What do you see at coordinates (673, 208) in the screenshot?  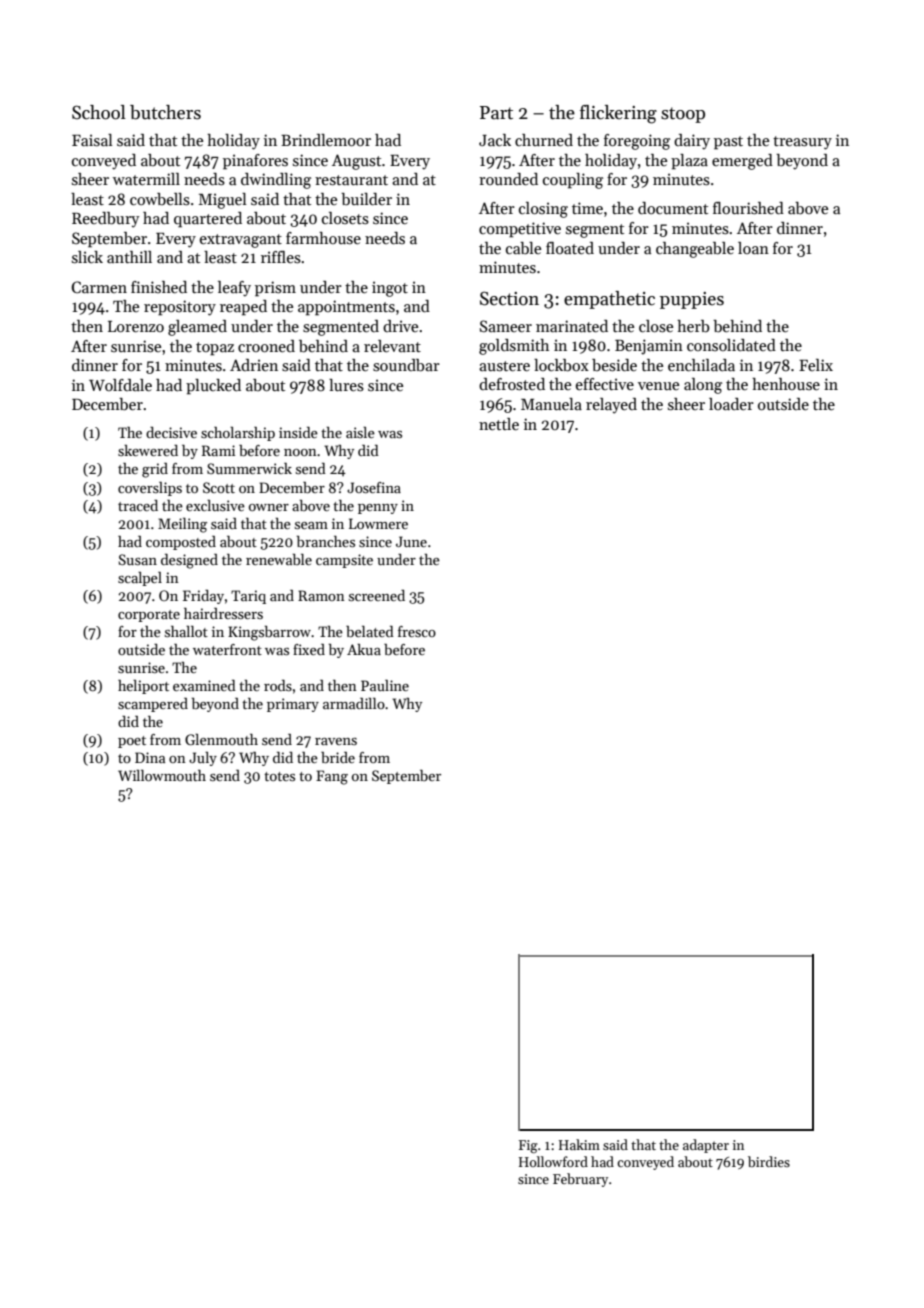 I see `document` at bounding box center [673, 208].
